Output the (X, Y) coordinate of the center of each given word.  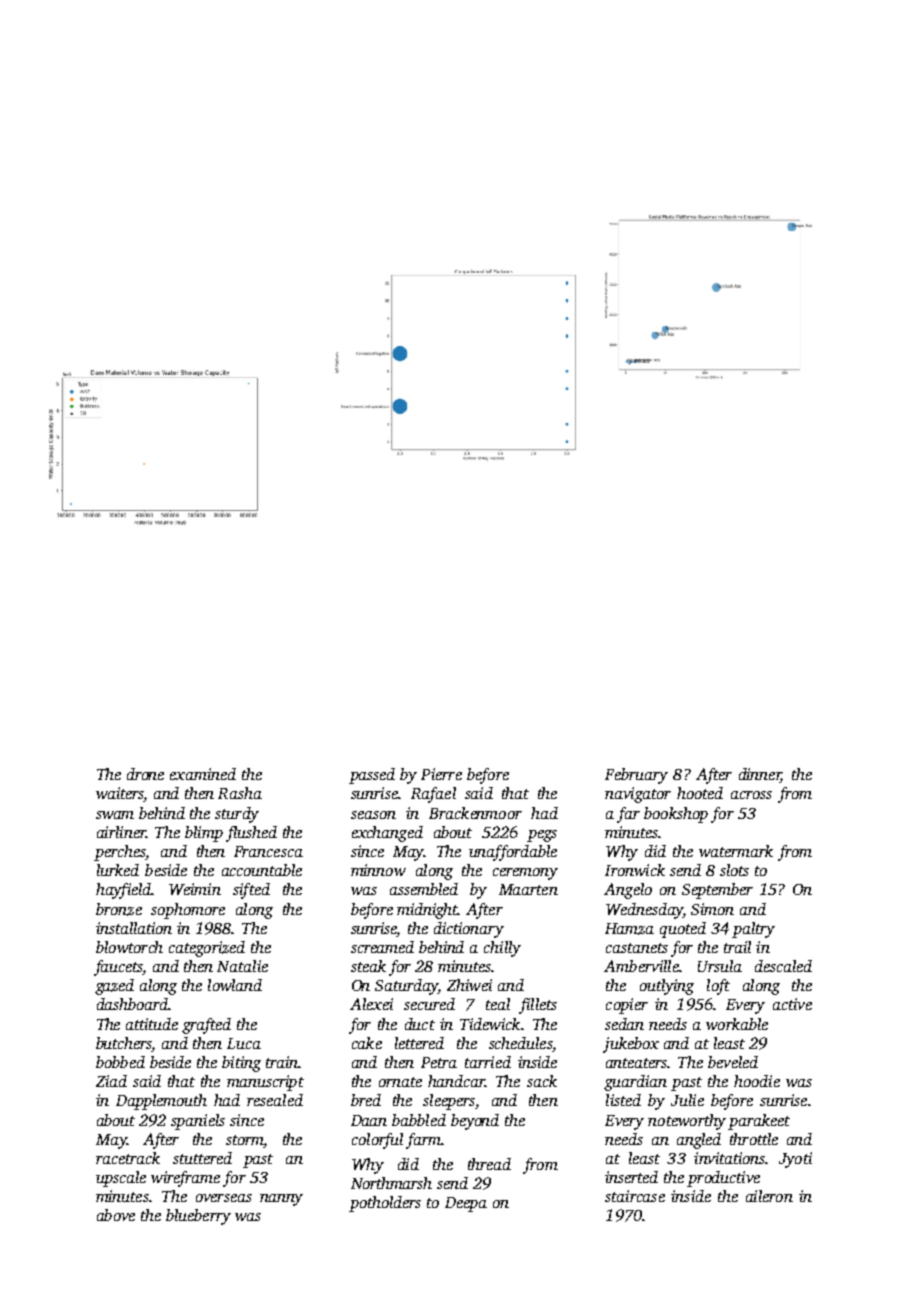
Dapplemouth (161, 1102)
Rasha (240, 793)
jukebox (631, 1045)
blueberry (198, 1217)
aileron (769, 1196)
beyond (475, 1122)
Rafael (433, 795)
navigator (638, 795)
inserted (631, 1177)
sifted (251, 891)
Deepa (466, 1204)
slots (734, 870)
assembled (424, 889)
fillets (538, 1006)
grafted (206, 1026)
